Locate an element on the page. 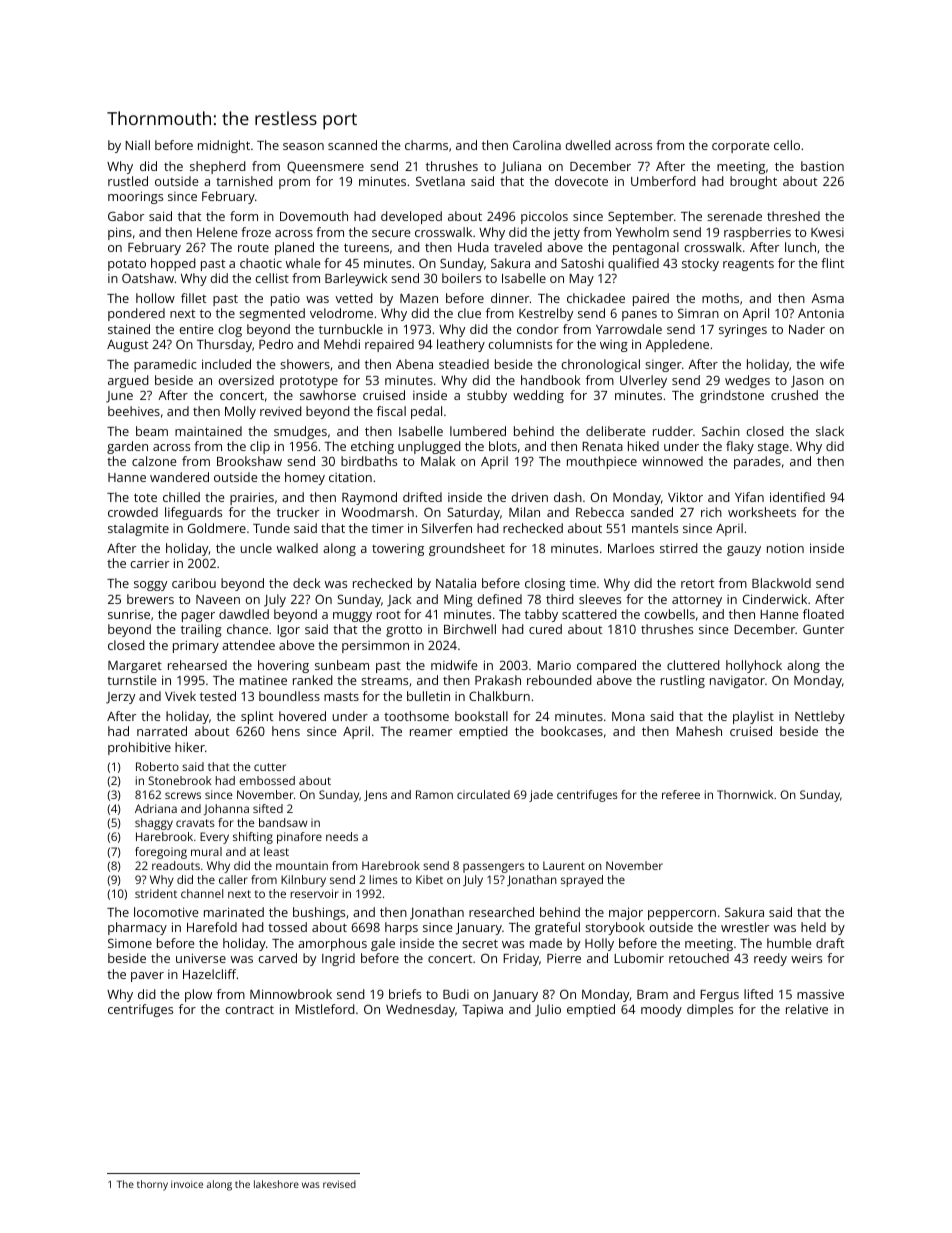 Image resolution: width=952 pixels, height=1233 pixels. flint is located at coordinates (832, 263).
